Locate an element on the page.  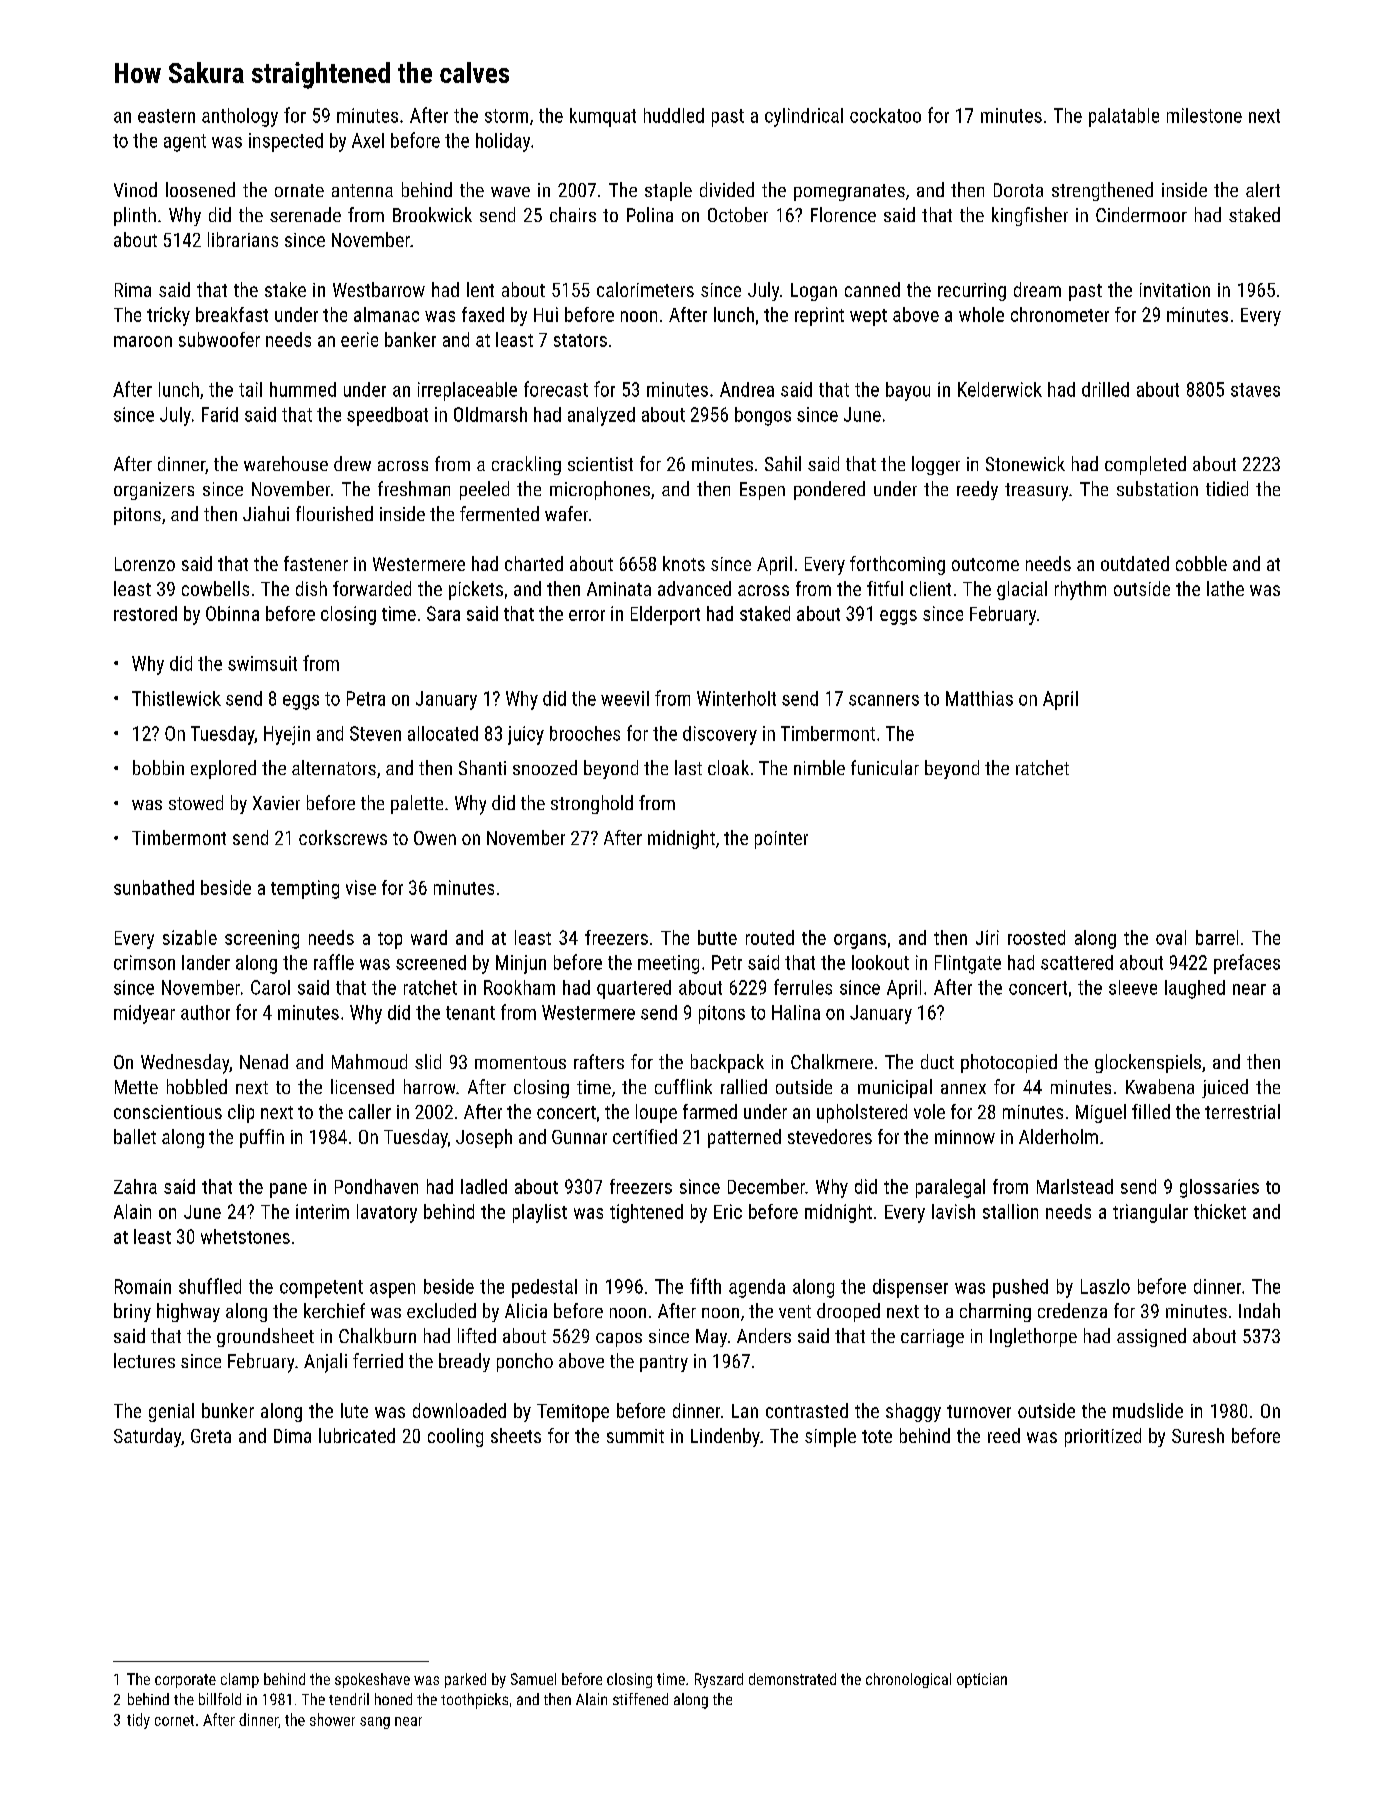
scanners is located at coordinates (884, 700).
